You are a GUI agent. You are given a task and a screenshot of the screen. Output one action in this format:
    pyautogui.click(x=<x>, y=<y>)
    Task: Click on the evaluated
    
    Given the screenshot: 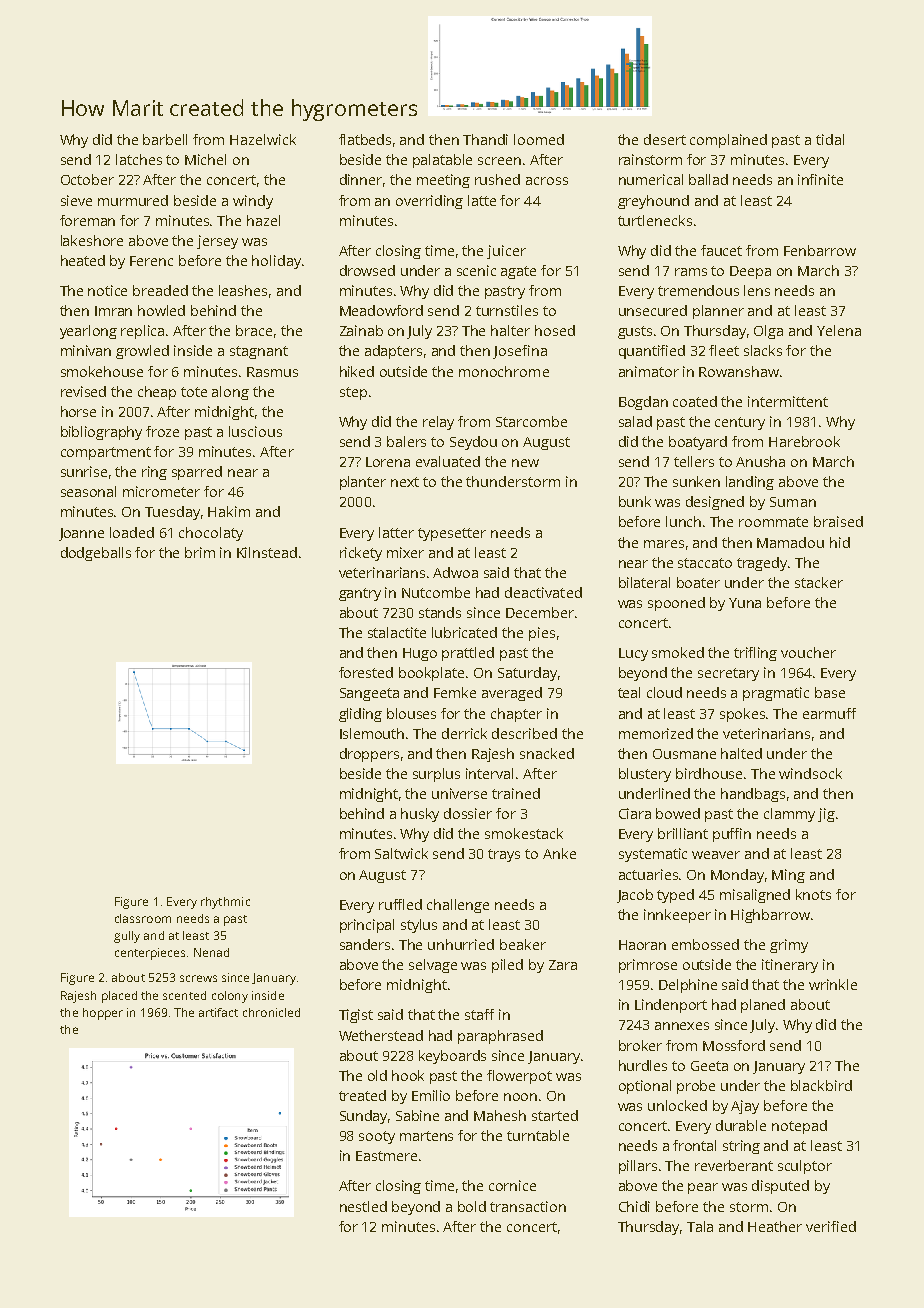 What is the action you would take?
    pyautogui.click(x=448, y=461)
